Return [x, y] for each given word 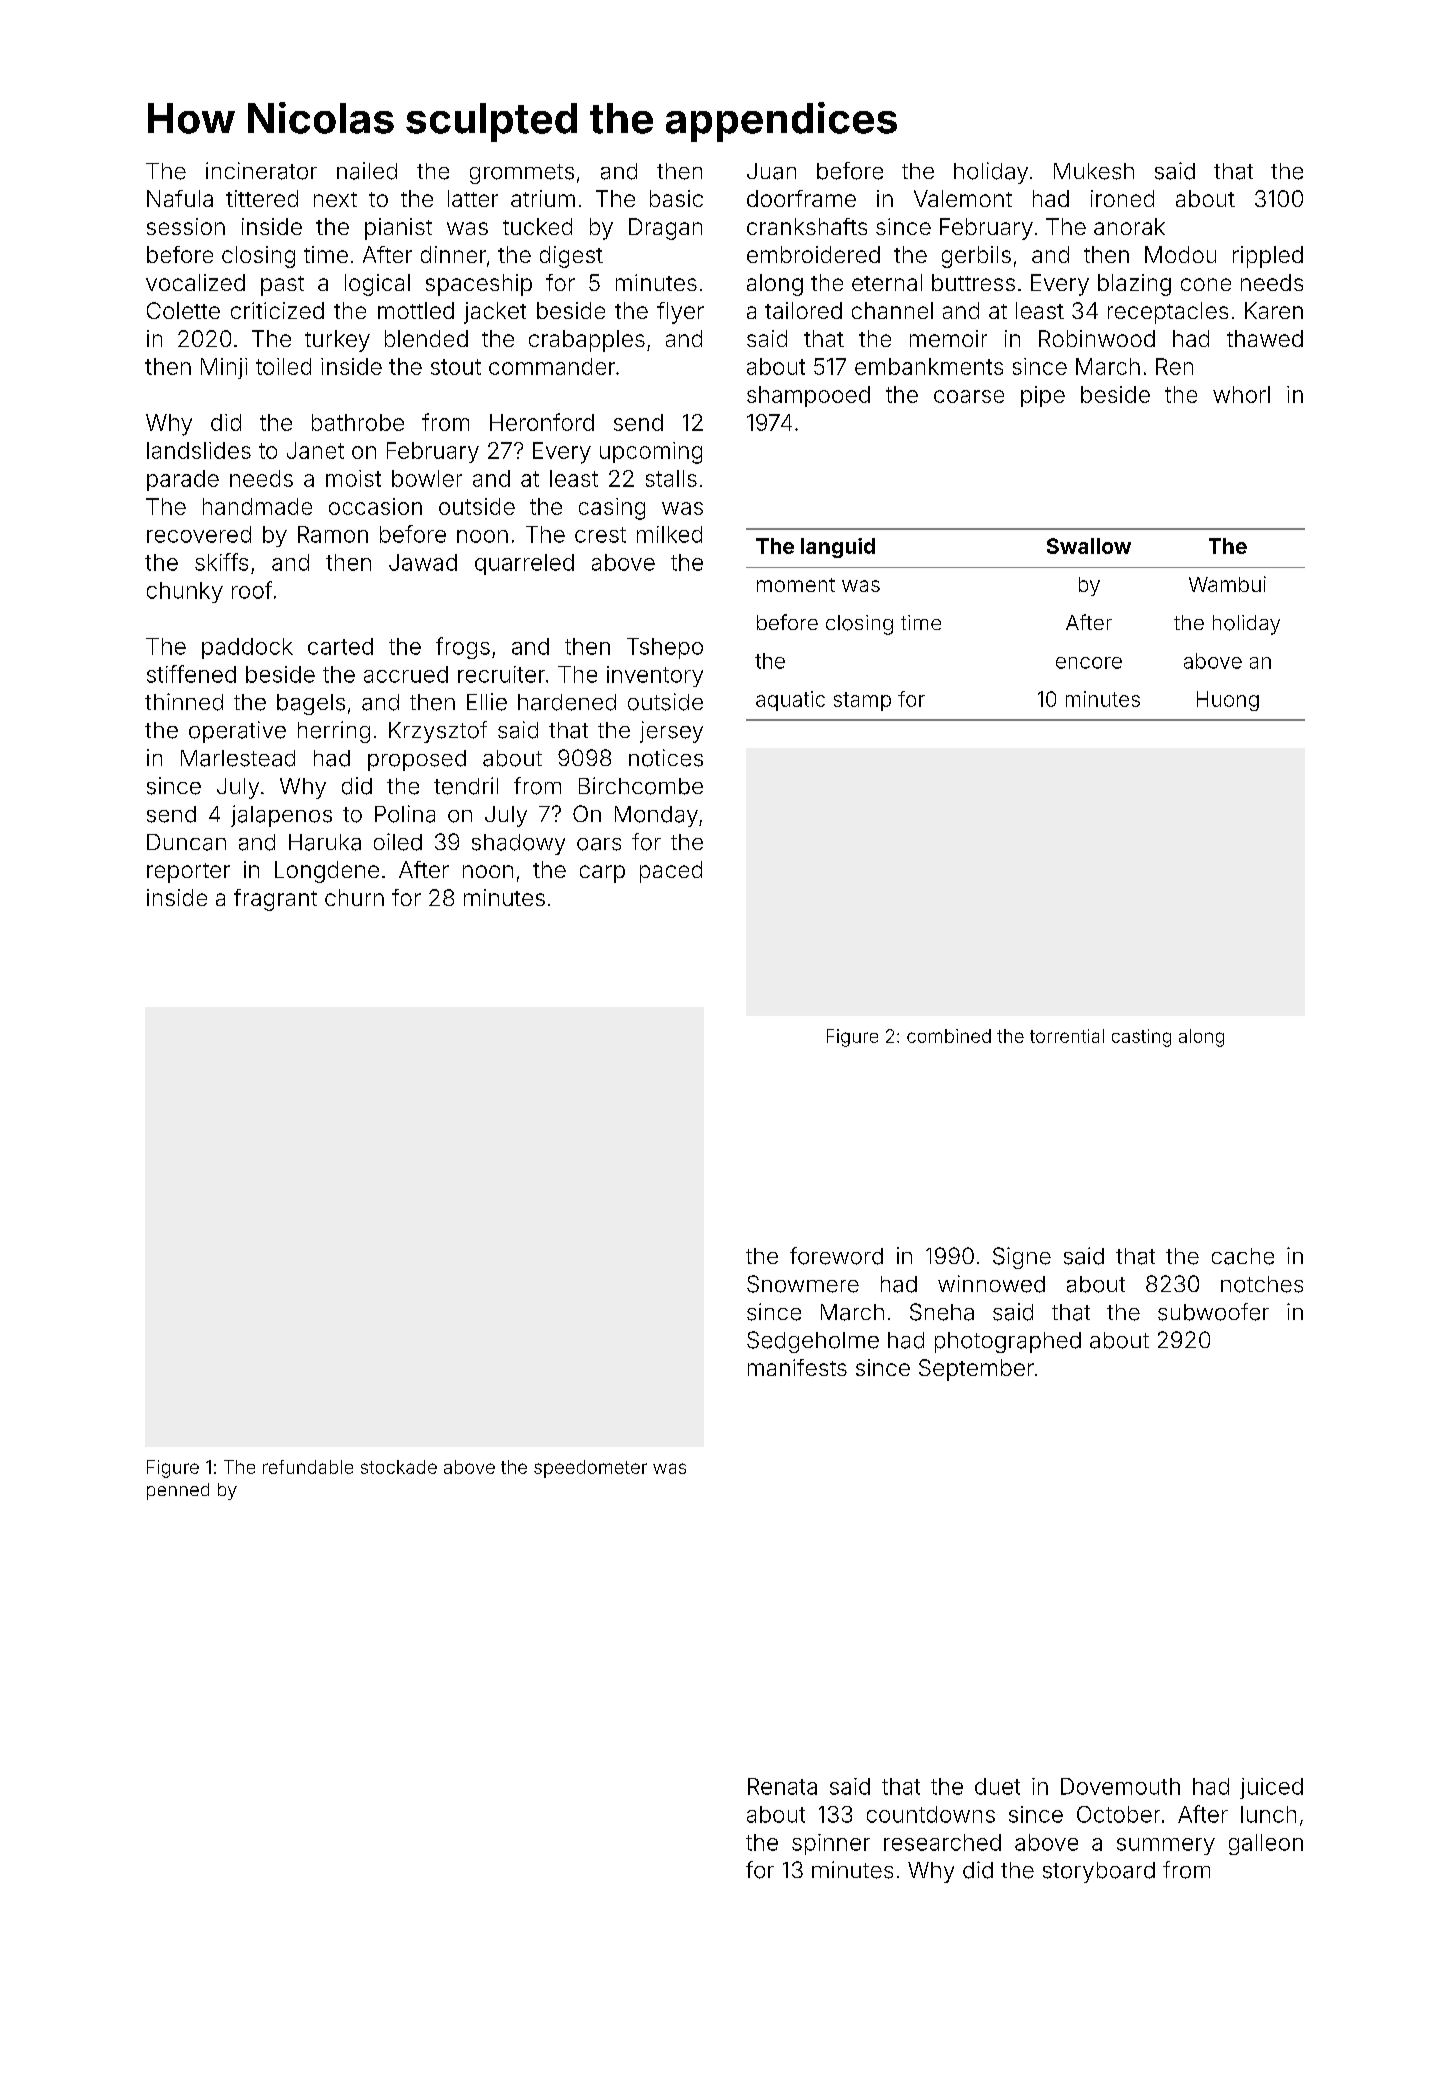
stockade [399, 1467]
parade [183, 480]
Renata [782, 1786]
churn [354, 897]
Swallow [1089, 546]
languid [838, 548]
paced [671, 872]
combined [949, 1036]
